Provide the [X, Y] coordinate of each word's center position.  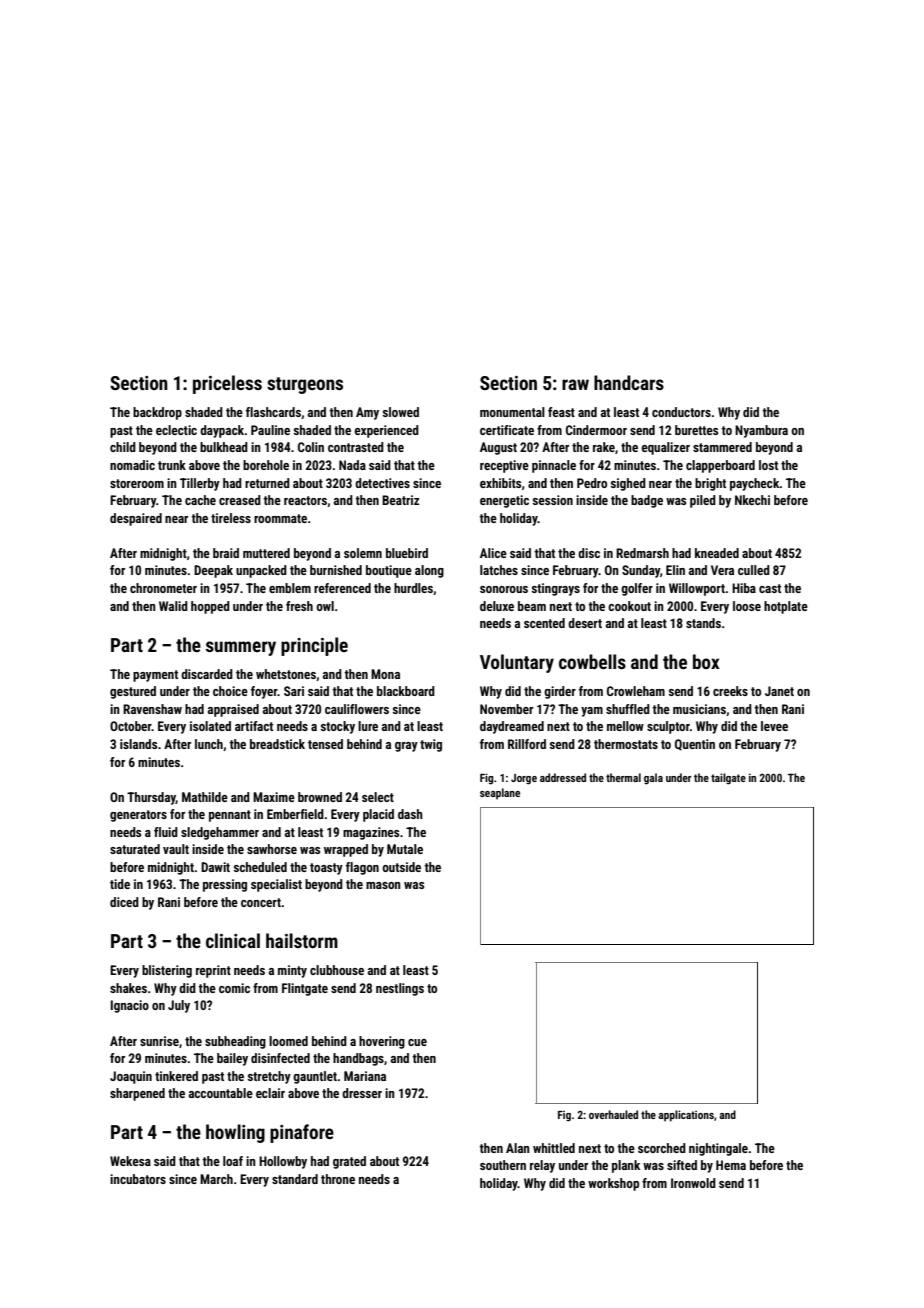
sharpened [137, 1094]
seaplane [500, 794]
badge [647, 501]
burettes [696, 430]
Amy [367, 413]
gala [653, 779]
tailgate [728, 779]
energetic [504, 501]
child [123, 447]
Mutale [405, 849]
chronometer [163, 588]
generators [138, 816]
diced [124, 902]
